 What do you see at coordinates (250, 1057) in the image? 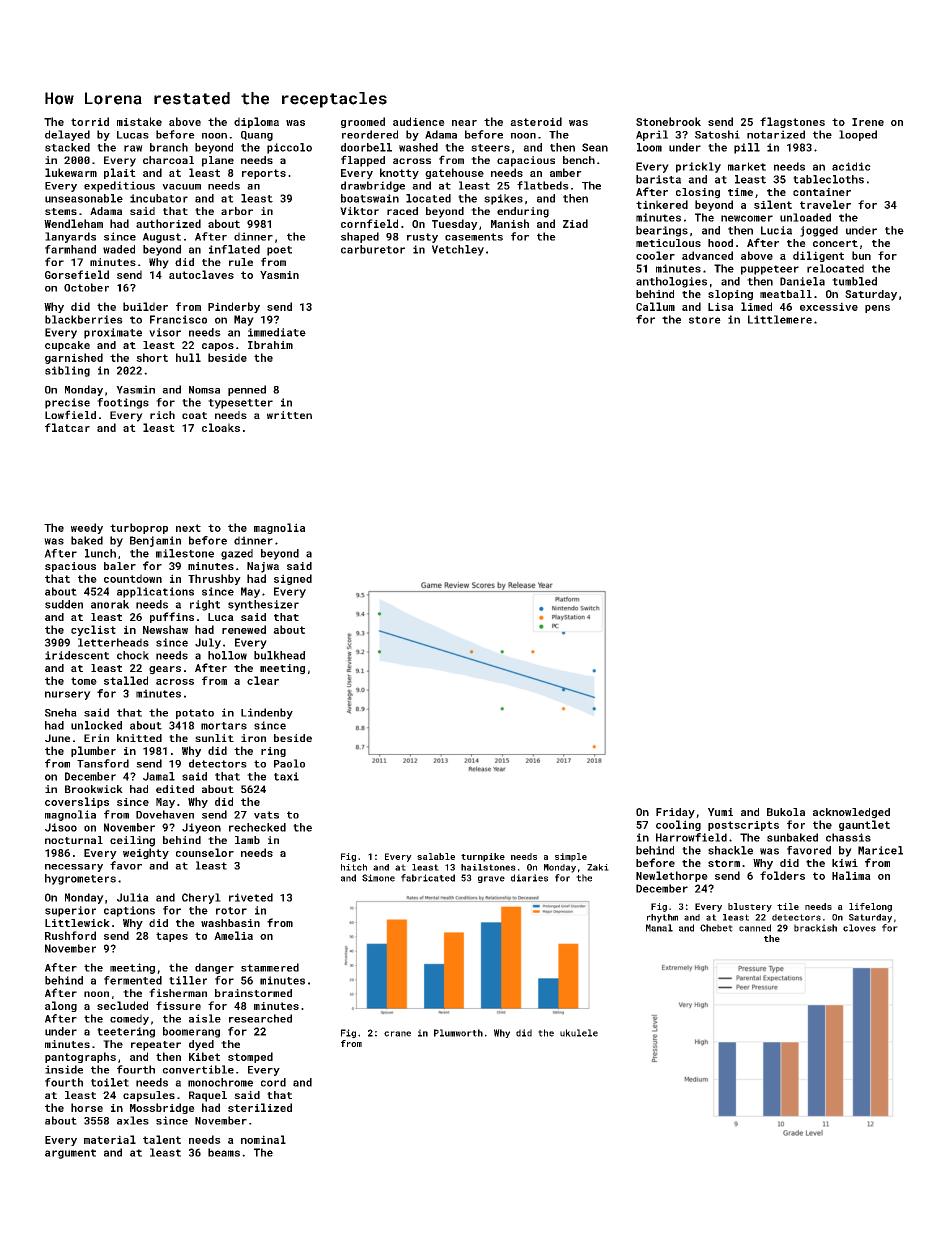
I see `stomped` at bounding box center [250, 1057].
